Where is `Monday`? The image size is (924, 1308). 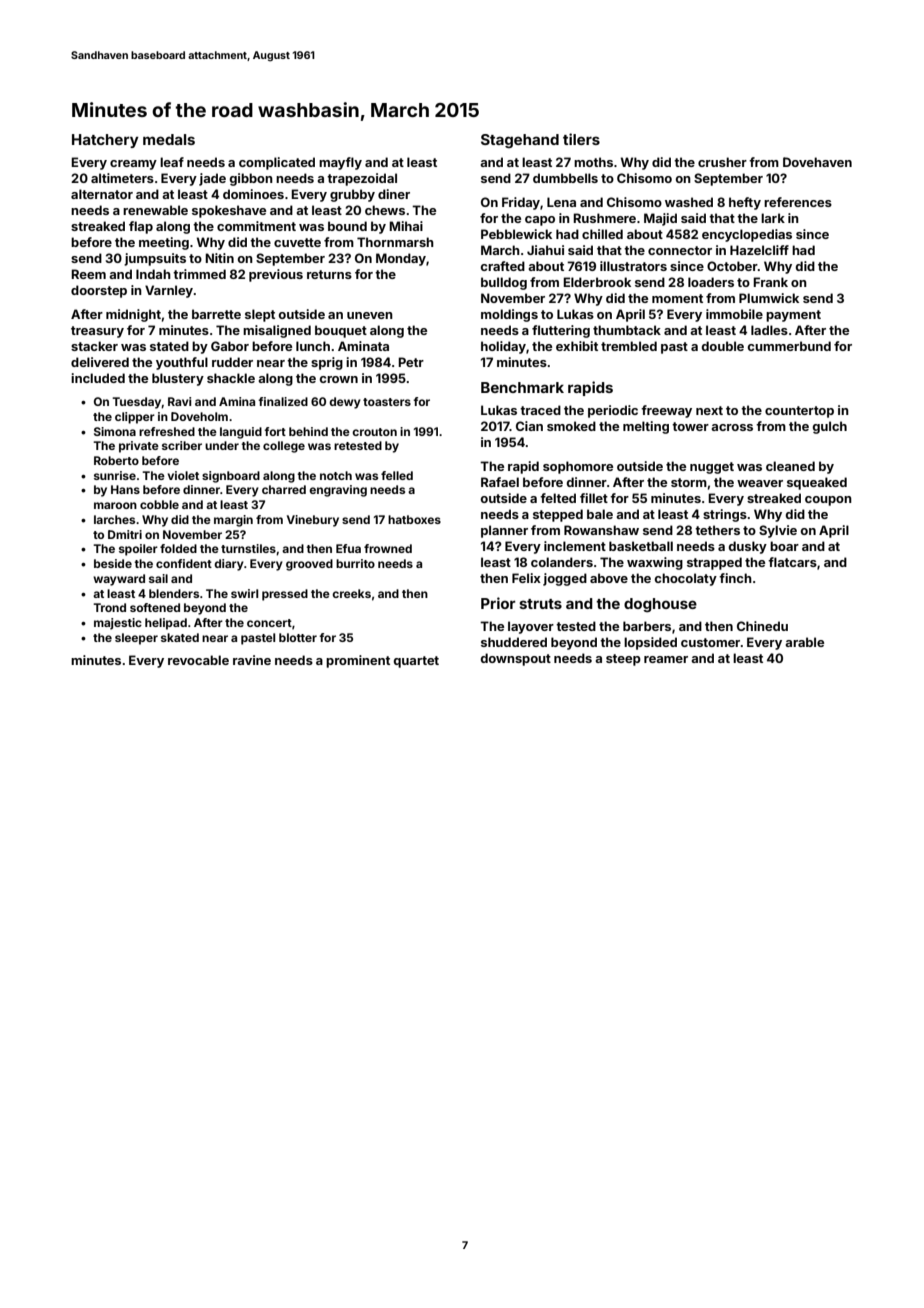 Monday is located at coordinates (401, 259).
